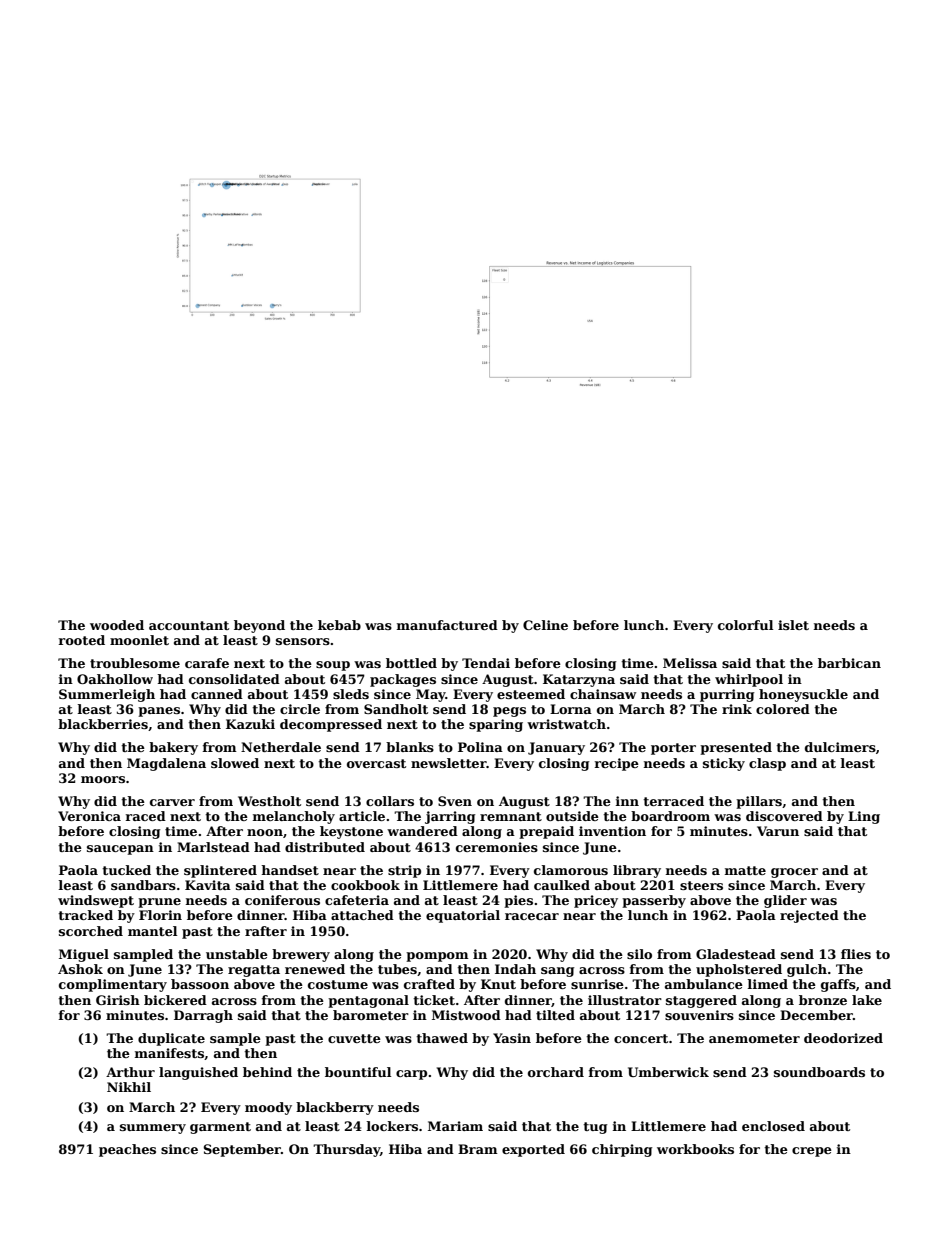  What do you see at coordinates (135, 663) in the page?
I see `troublesome` at bounding box center [135, 663].
